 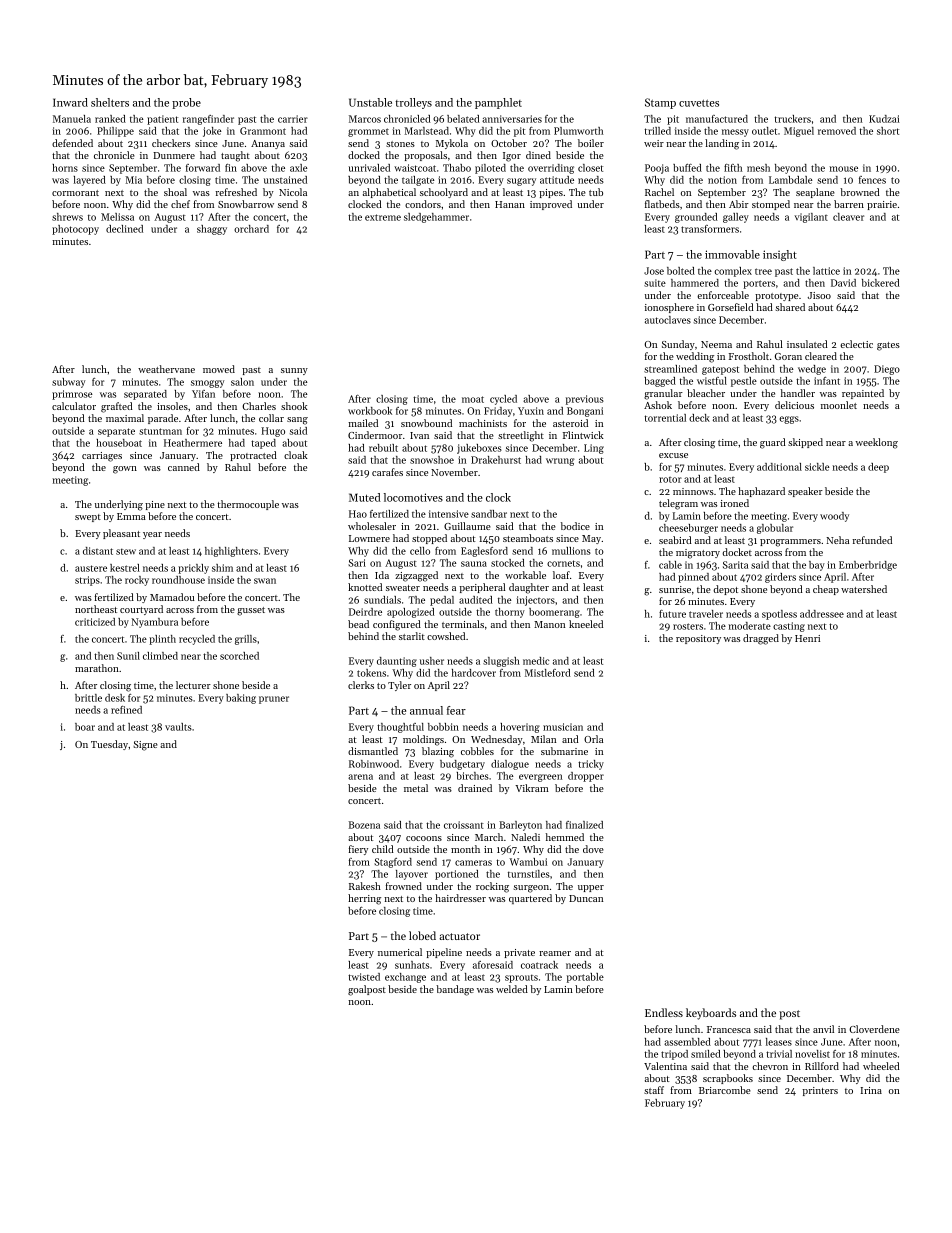 What do you see at coordinates (364, 899) in the document?
I see `herring` at bounding box center [364, 899].
